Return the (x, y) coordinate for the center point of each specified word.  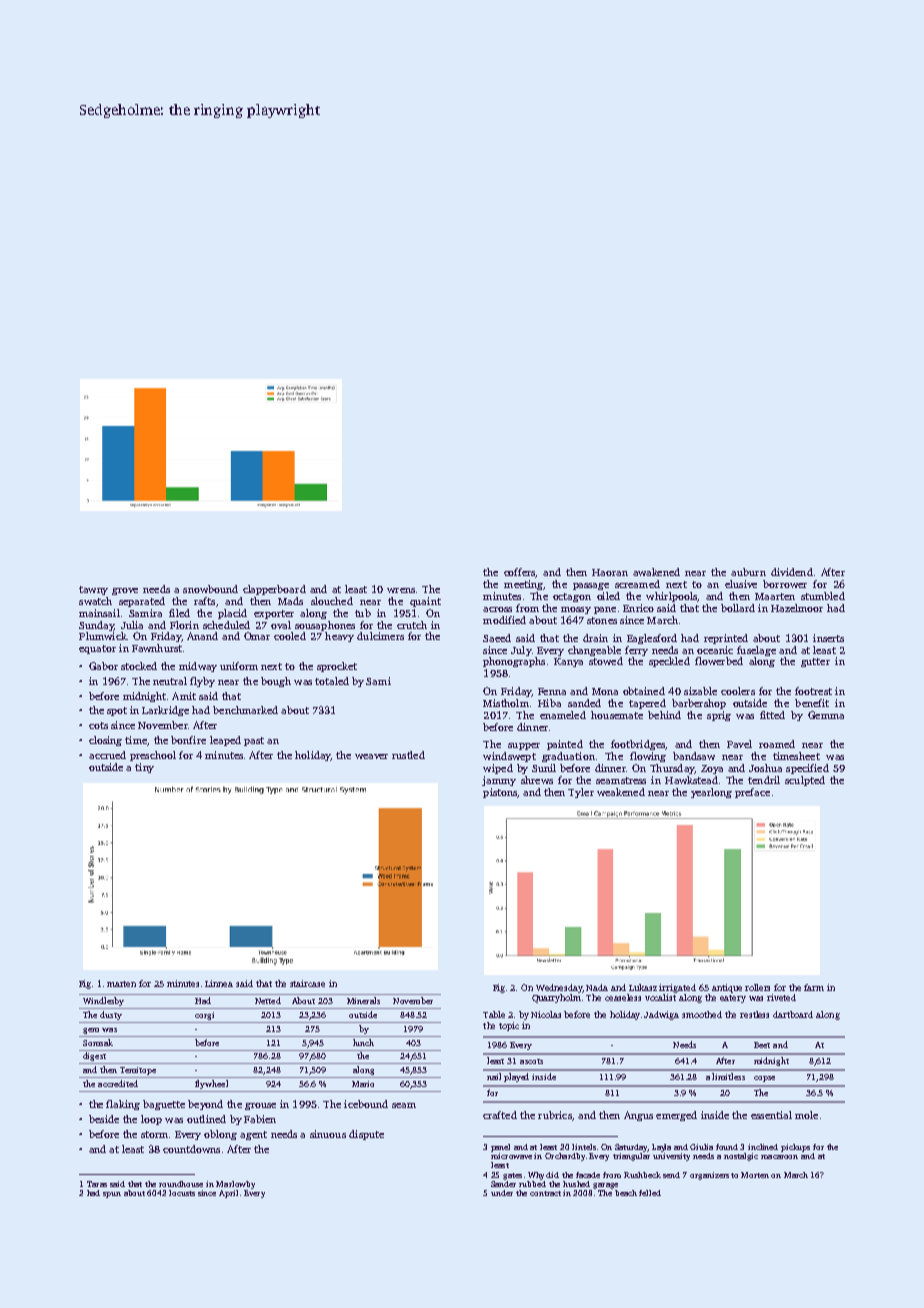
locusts (182, 1193)
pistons (500, 793)
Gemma (826, 715)
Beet (762, 1045)
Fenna (552, 691)
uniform (239, 666)
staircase (307, 983)
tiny (144, 768)
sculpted (805, 781)
